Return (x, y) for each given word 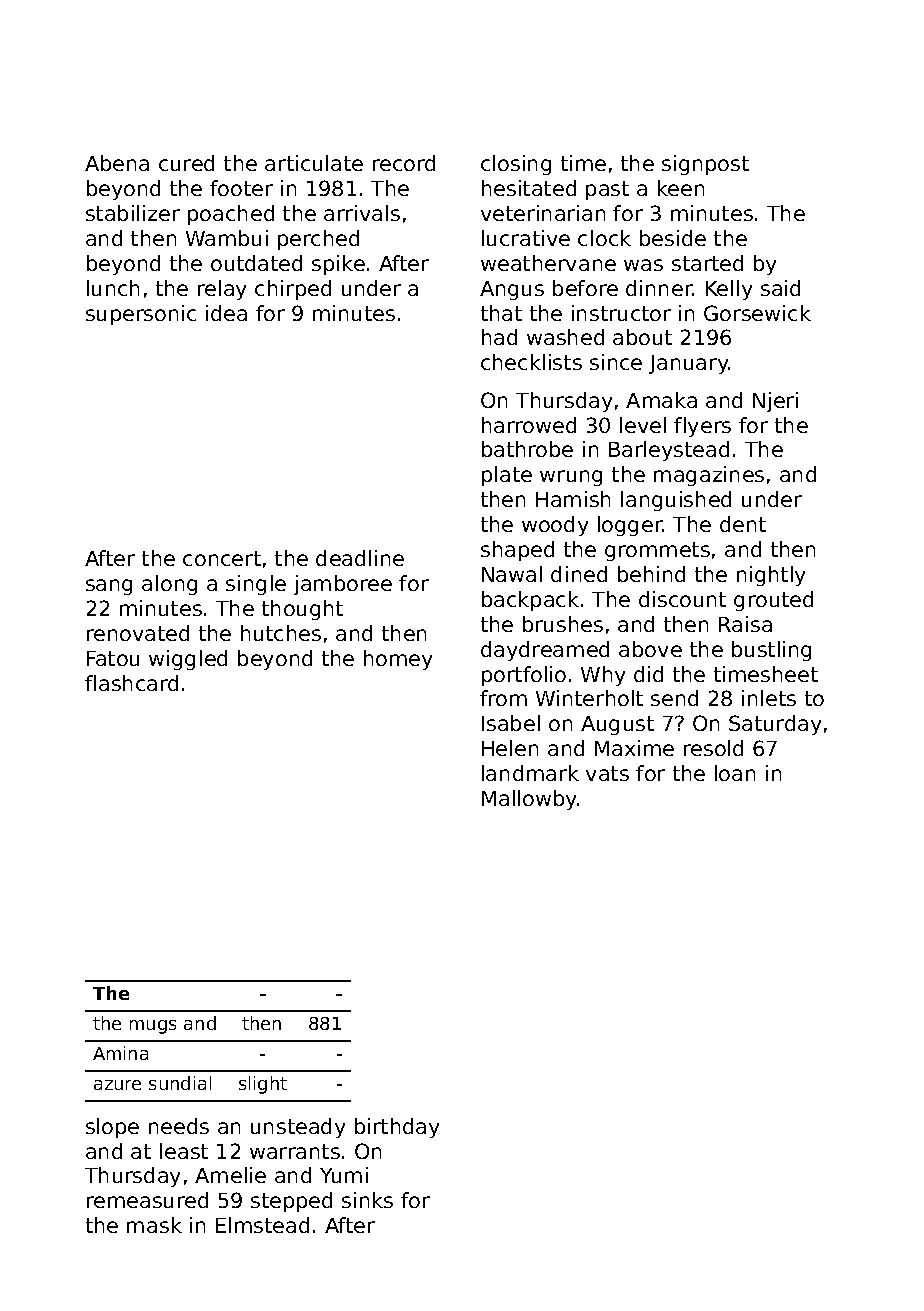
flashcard (131, 683)
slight (263, 1085)
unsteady (298, 1128)
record (404, 163)
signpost (705, 165)
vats (607, 773)
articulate (314, 163)
